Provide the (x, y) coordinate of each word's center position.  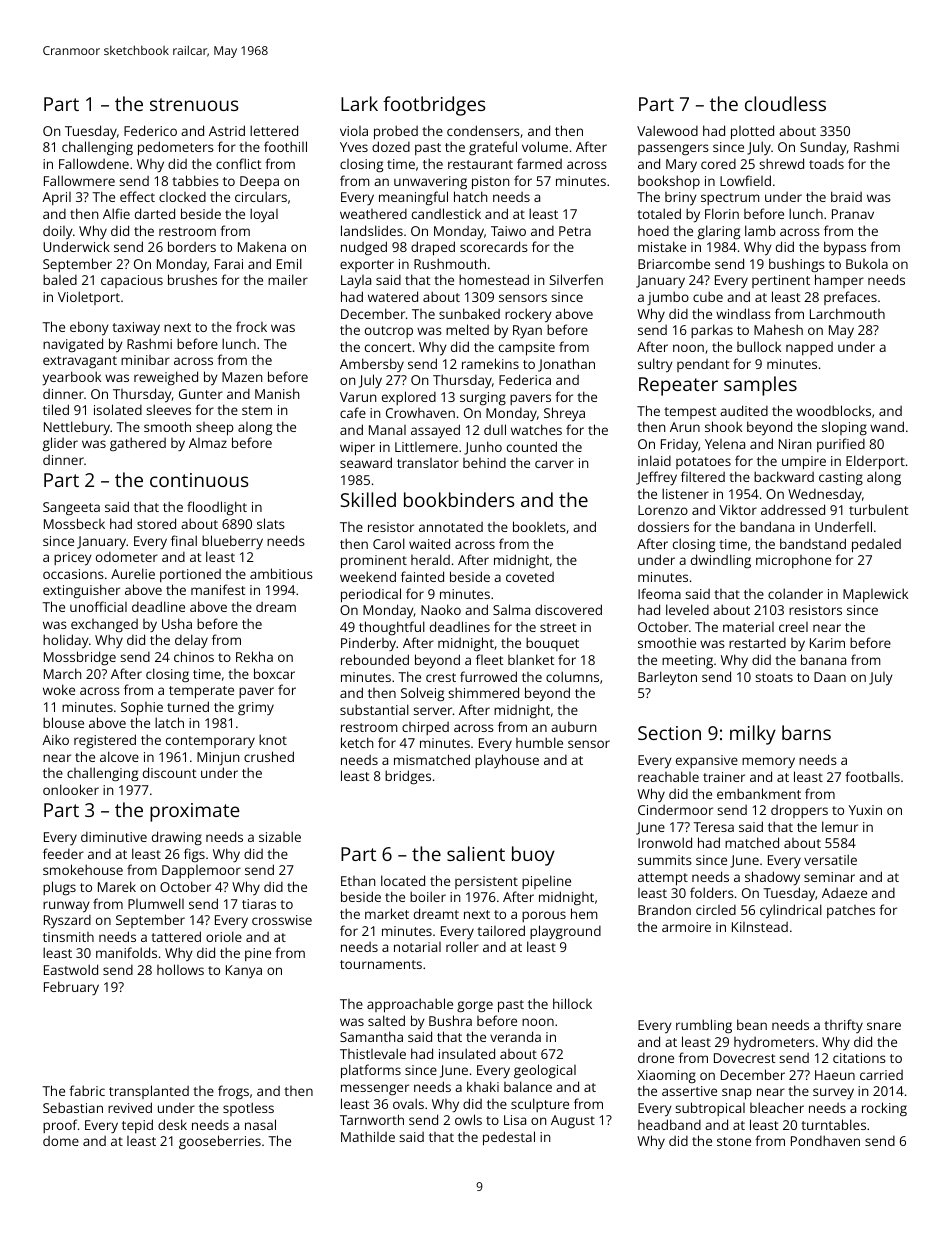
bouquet (552, 644)
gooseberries (220, 1142)
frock (251, 326)
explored (409, 398)
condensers (483, 130)
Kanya (244, 972)
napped (809, 348)
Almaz (208, 443)
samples (760, 386)
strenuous (194, 104)
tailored (501, 930)
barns (806, 732)
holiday (66, 641)
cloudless (785, 103)
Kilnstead (760, 927)
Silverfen (576, 279)
